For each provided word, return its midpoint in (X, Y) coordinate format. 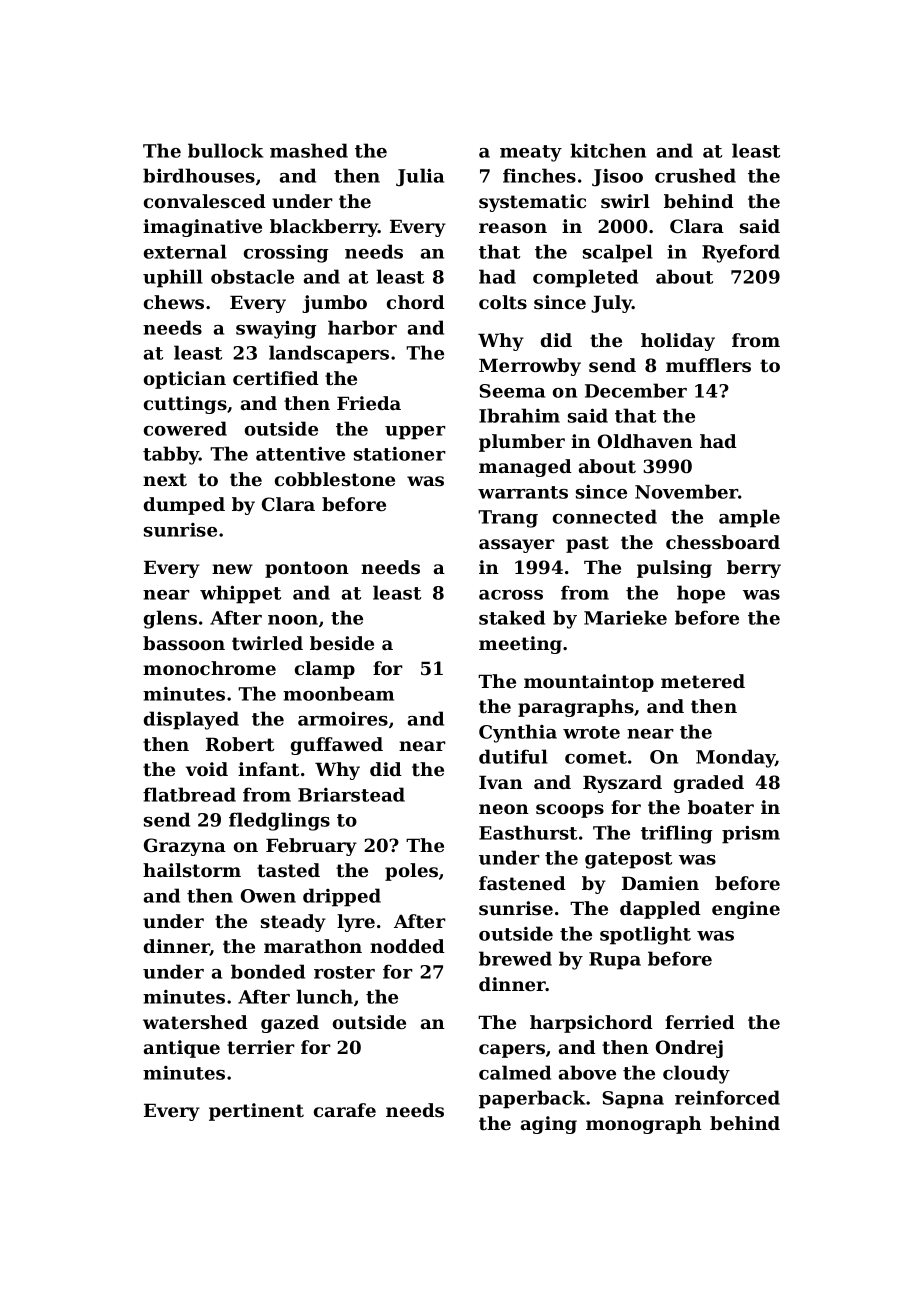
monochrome (209, 668)
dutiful (513, 756)
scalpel (618, 253)
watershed (195, 1022)
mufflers (708, 365)
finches (539, 175)
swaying (276, 329)
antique (182, 1049)
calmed (515, 1072)
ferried (700, 1022)
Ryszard (622, 784)
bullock (225, 150)
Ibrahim (519, 415)
